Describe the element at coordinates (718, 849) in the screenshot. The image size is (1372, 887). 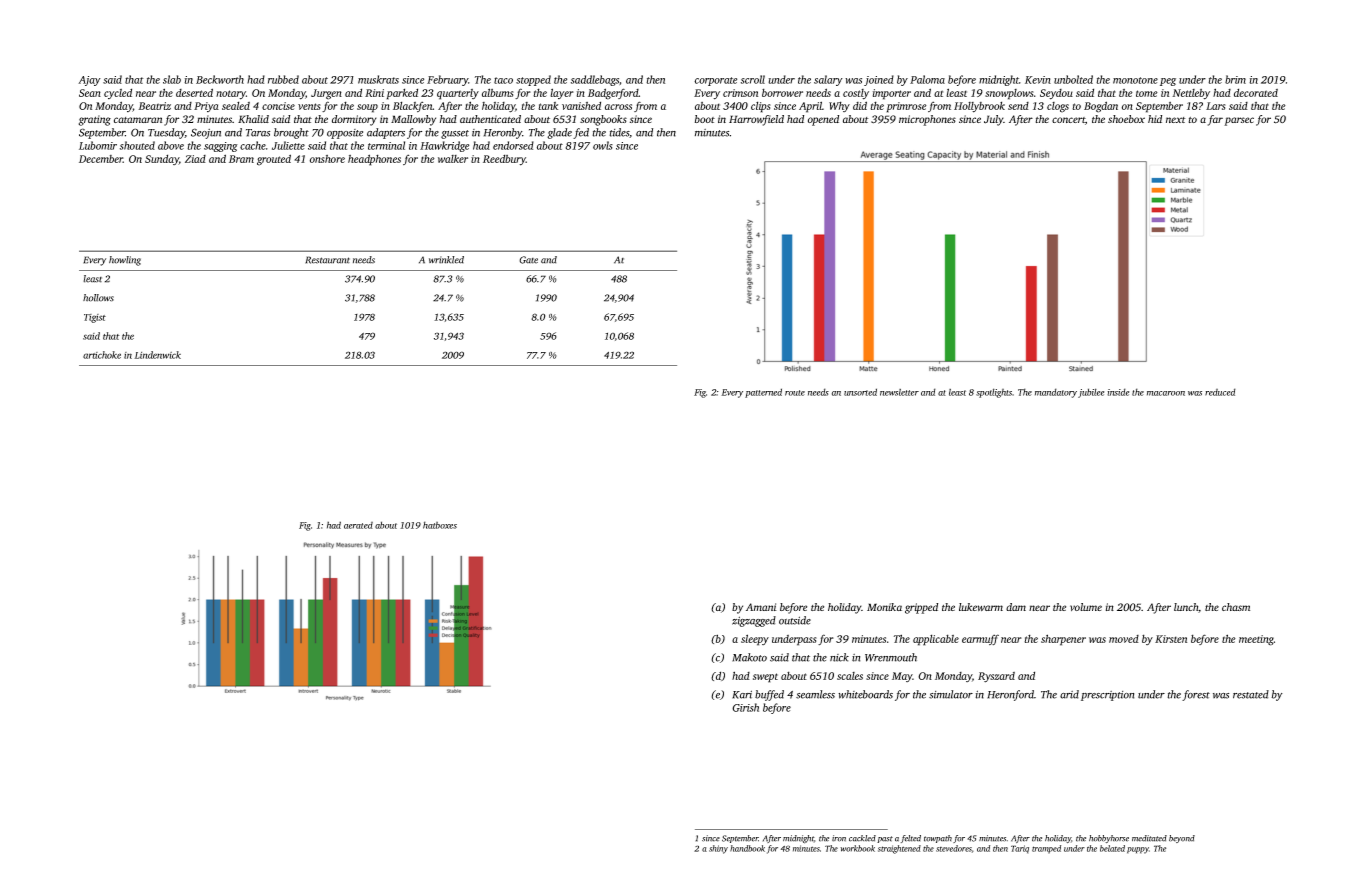
I see `shiny` at that location.
